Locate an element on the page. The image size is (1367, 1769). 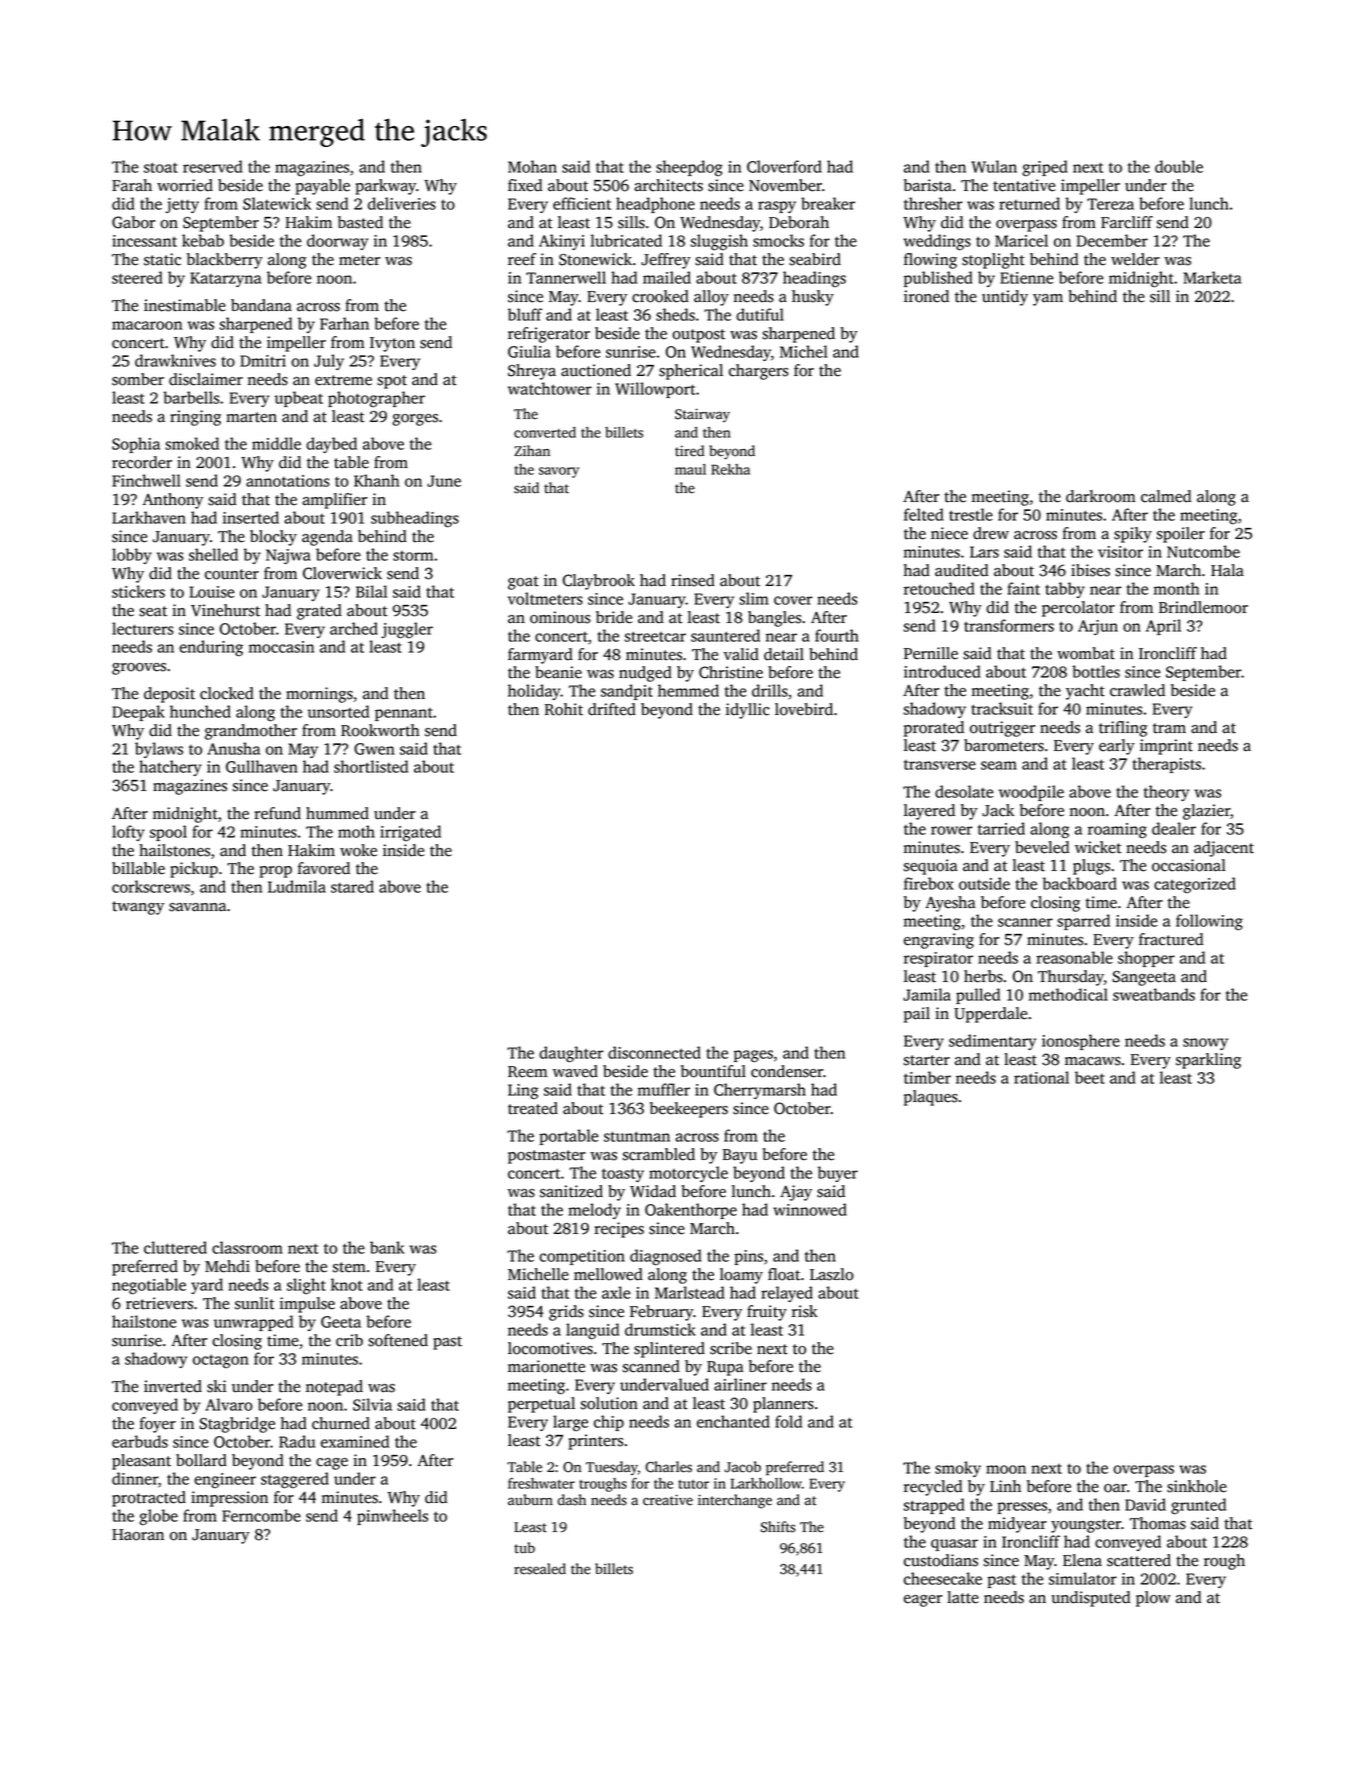
dealer is located at coordinates (1174, 828).
